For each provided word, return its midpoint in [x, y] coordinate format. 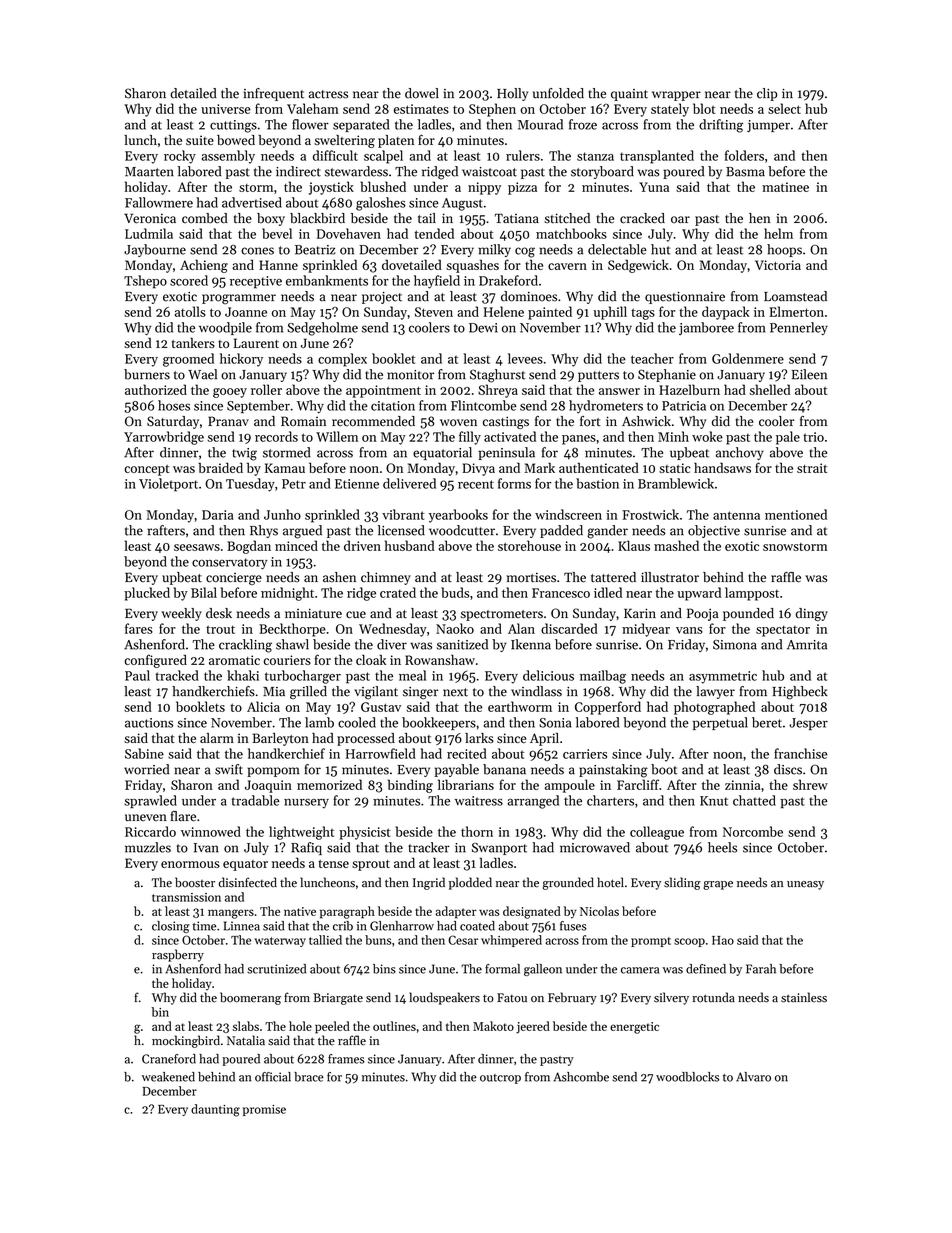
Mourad [540, 124]
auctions [149, 723]
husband [410, 545]
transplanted [657, 157]
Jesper [808, 724]
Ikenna [531, 644]
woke [707, 436]
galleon [543, 970]
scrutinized [276, 969]
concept [147, 470]
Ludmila [149, 233]
